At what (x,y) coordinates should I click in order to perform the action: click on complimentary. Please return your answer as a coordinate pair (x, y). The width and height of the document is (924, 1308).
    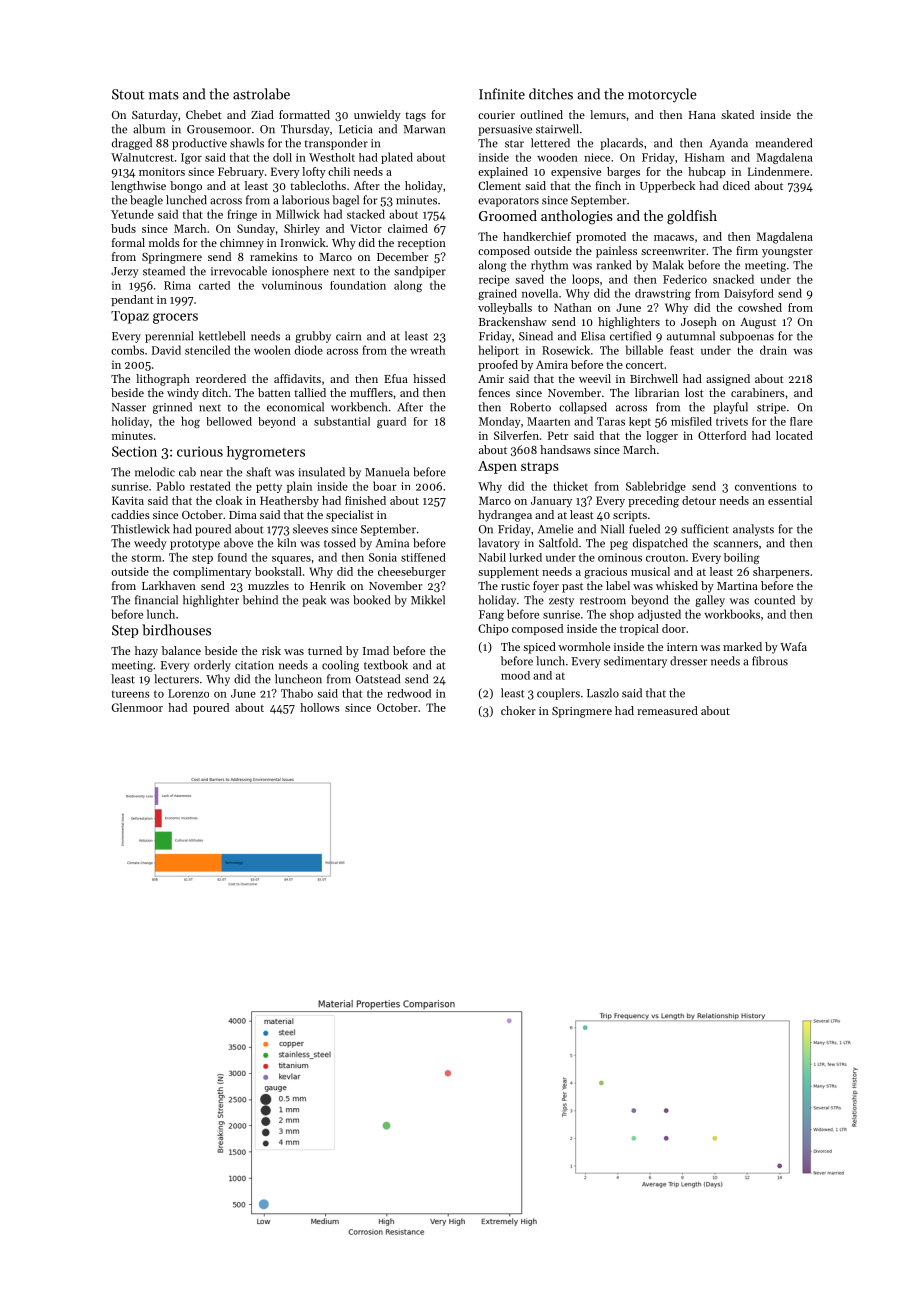
    Looking at the image, I should click on (212, 572).
